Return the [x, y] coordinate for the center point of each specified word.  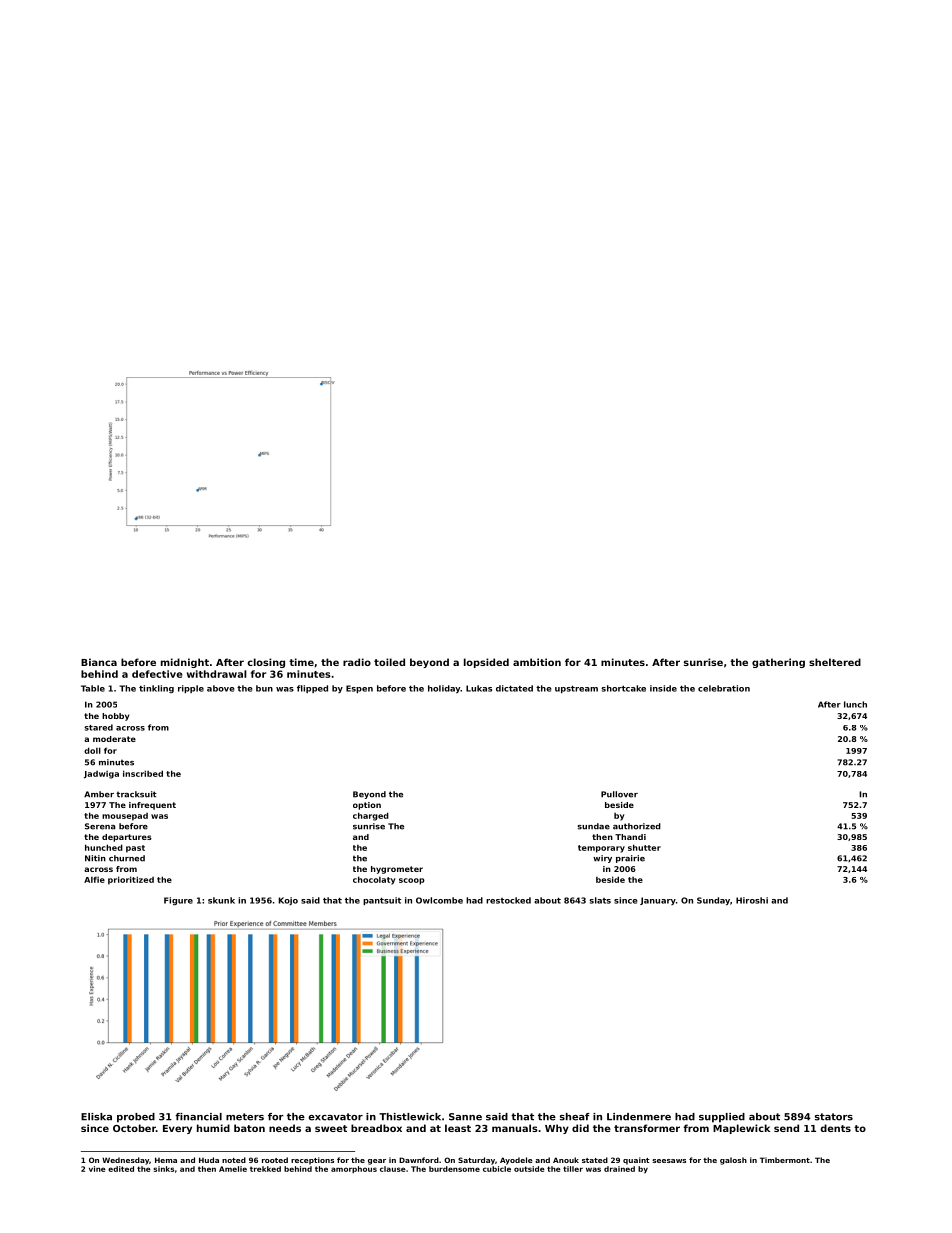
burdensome [454, 1169]
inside [663, 688]
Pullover [619, 794]
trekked [265, 1169]
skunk [221, 900]
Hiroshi [752, 900]
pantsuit [382, 901]
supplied [722, 1118]
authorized [637, 826]
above [221, 688]
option [367, 806]
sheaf [575, 1117]
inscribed [143, 773]
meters [245, 1117]
